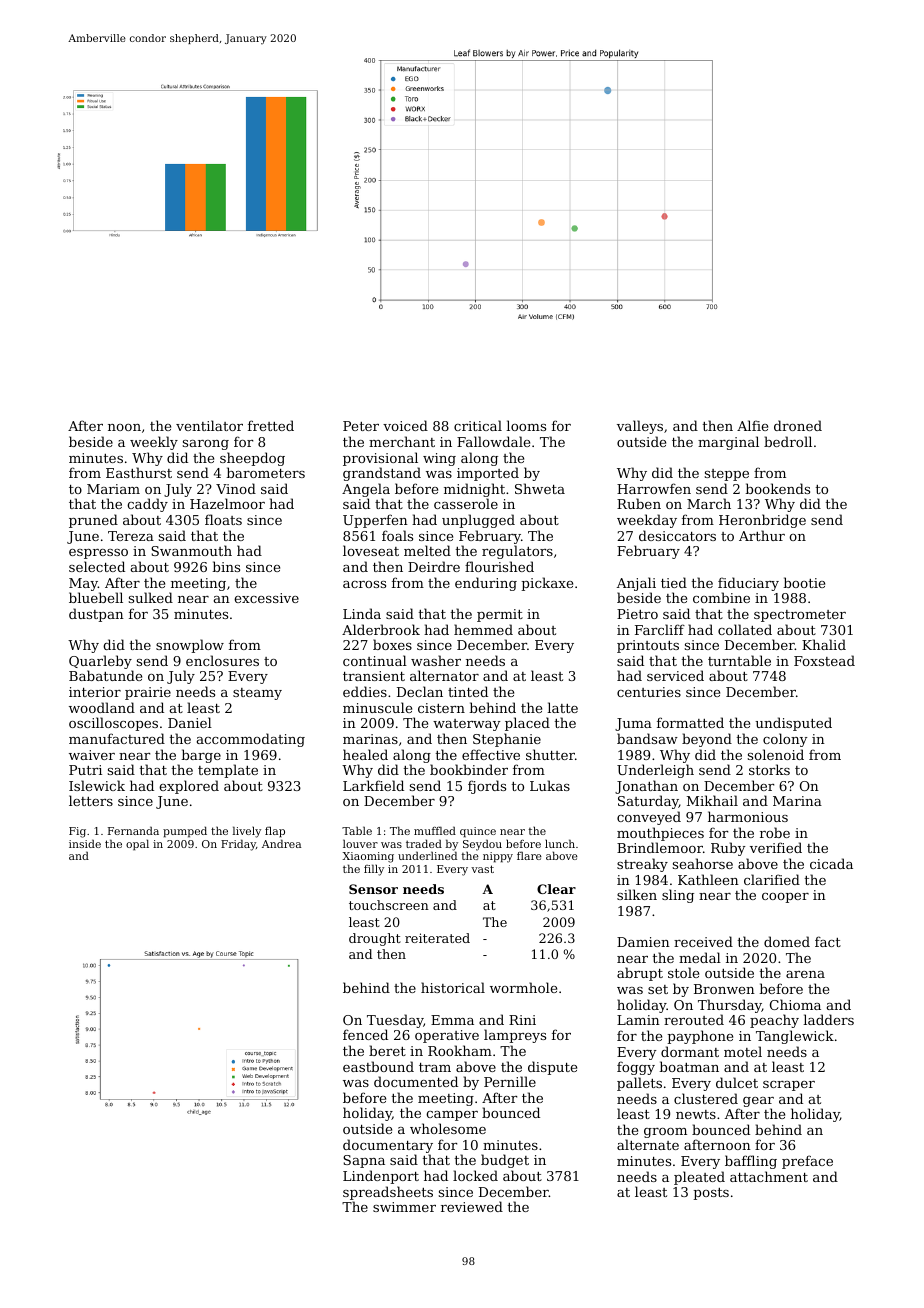 This screenshot has width=924, height=1308. I want to click on desiccators, so click(677, 535).
